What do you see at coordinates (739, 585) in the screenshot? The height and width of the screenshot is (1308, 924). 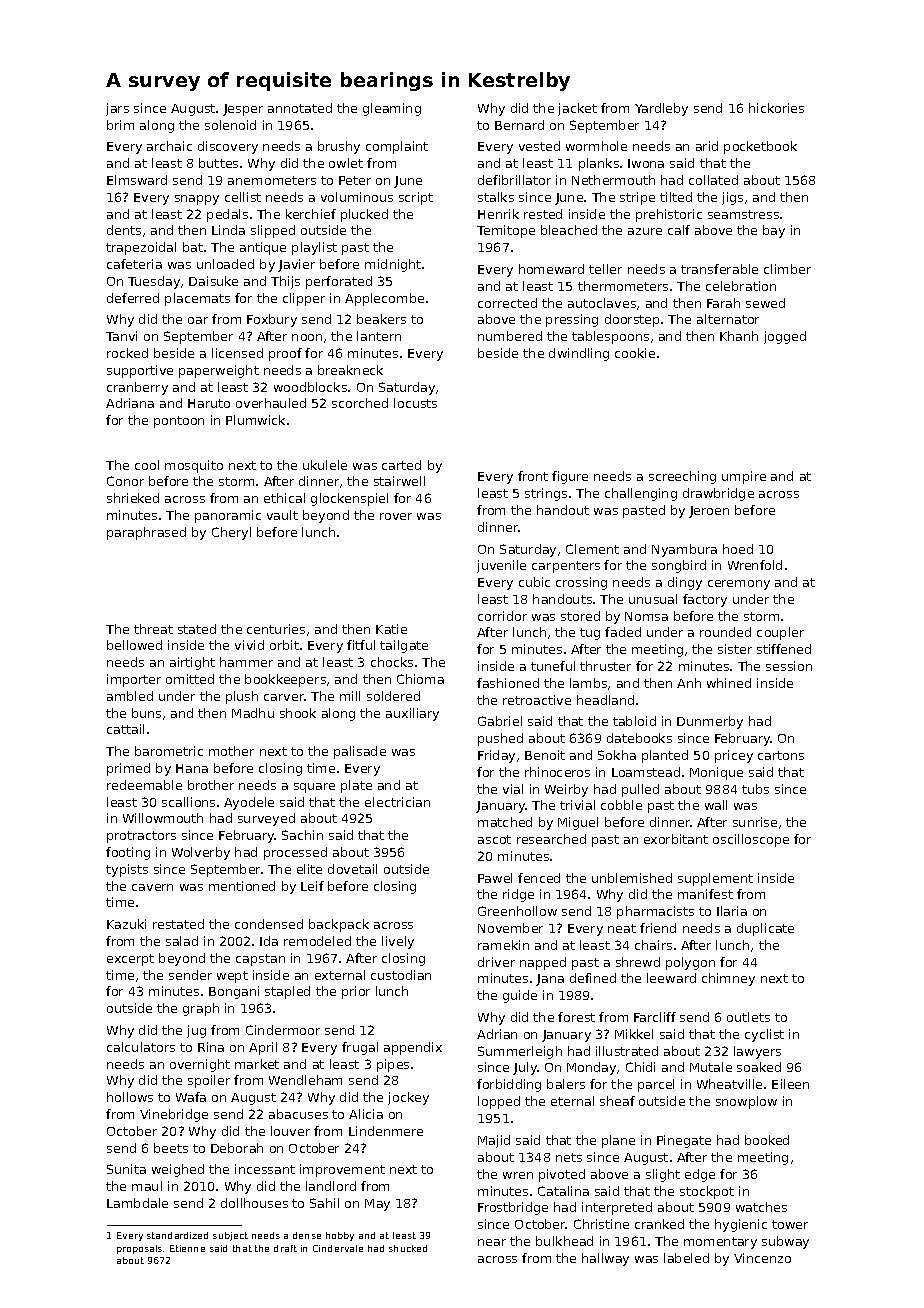 I see `ceremony` at bounding box center [739, 585].
